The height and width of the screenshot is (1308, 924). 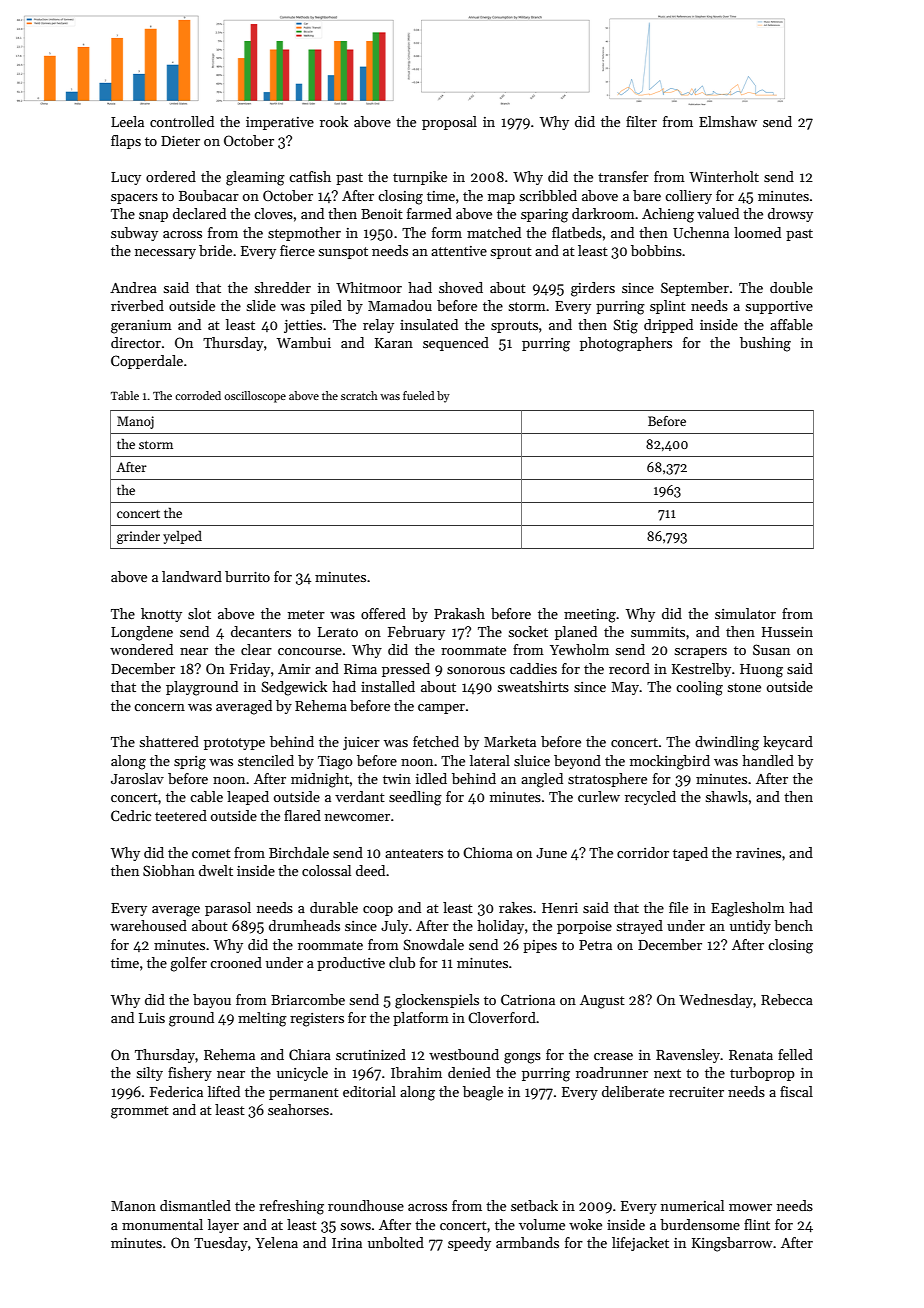 What do you see at coordinates (133, 1206) in the screenshot?
I see `Manon` at bounding box center [133, 1206].
